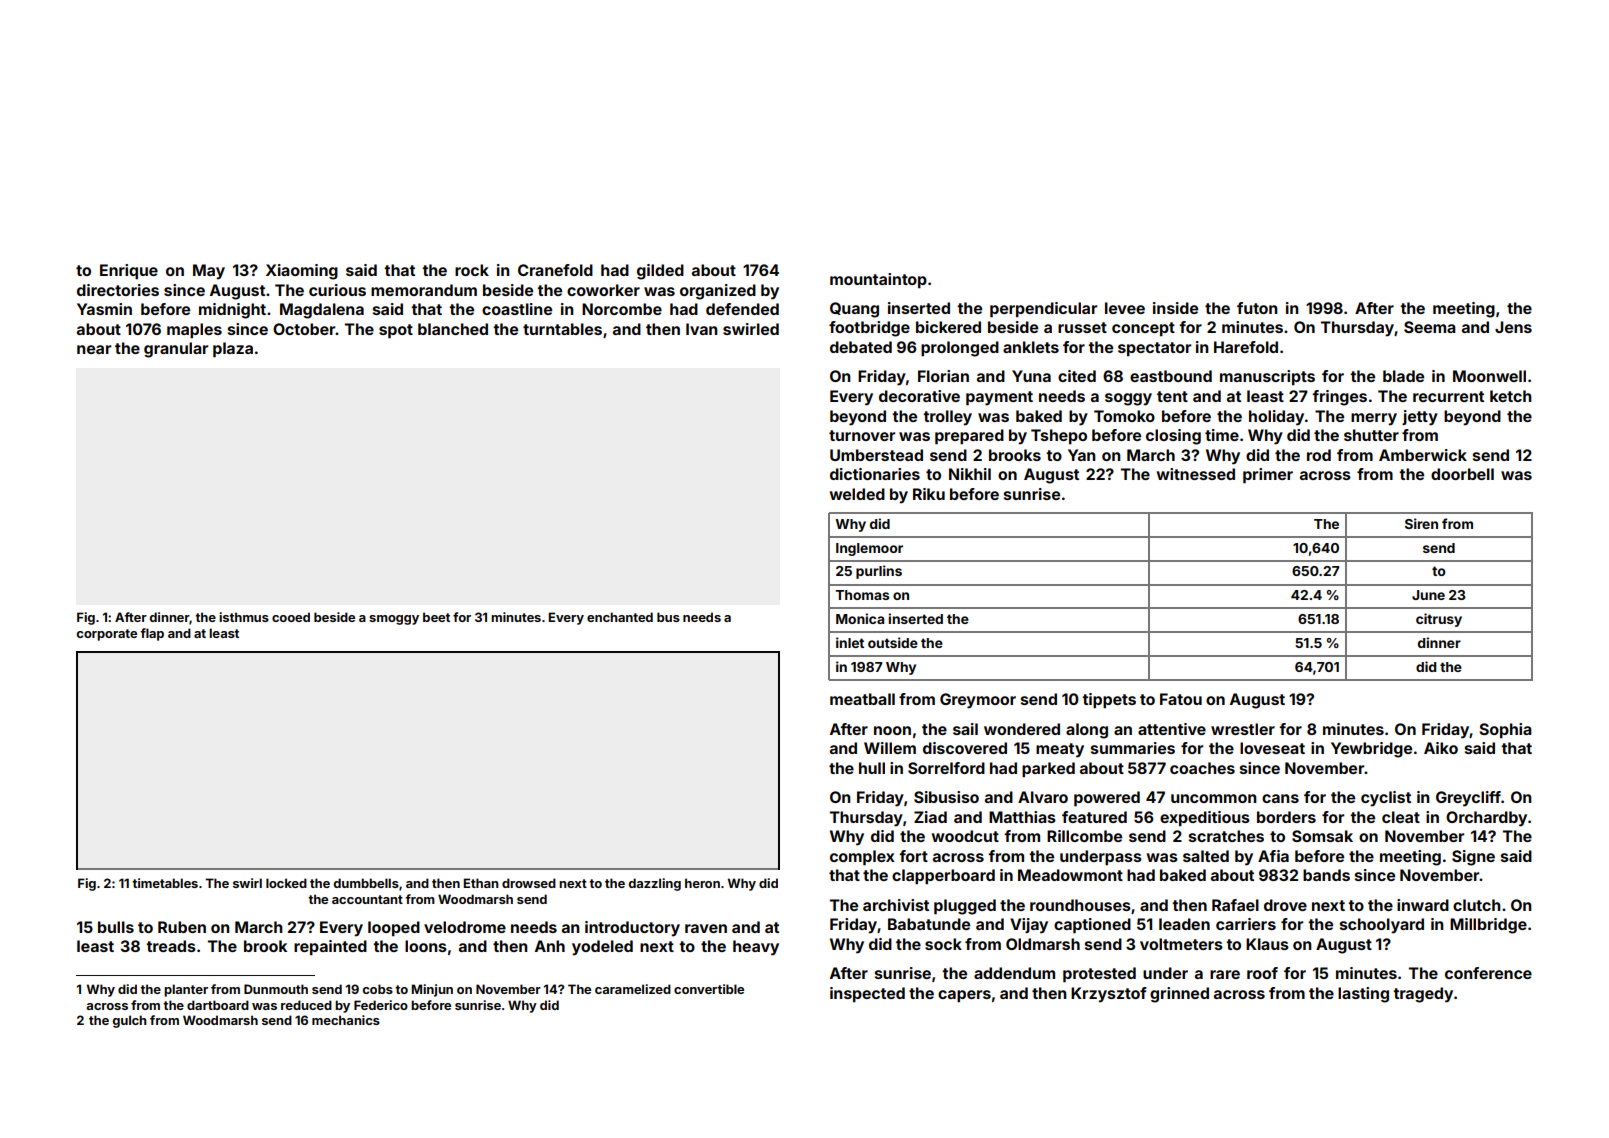 Image resolution: width=1609 pixels, height=1138 pixels. What do you see at coordinates (1235, 905) in the document?
I see `Rafael` at bounding box center [1235, 905].
